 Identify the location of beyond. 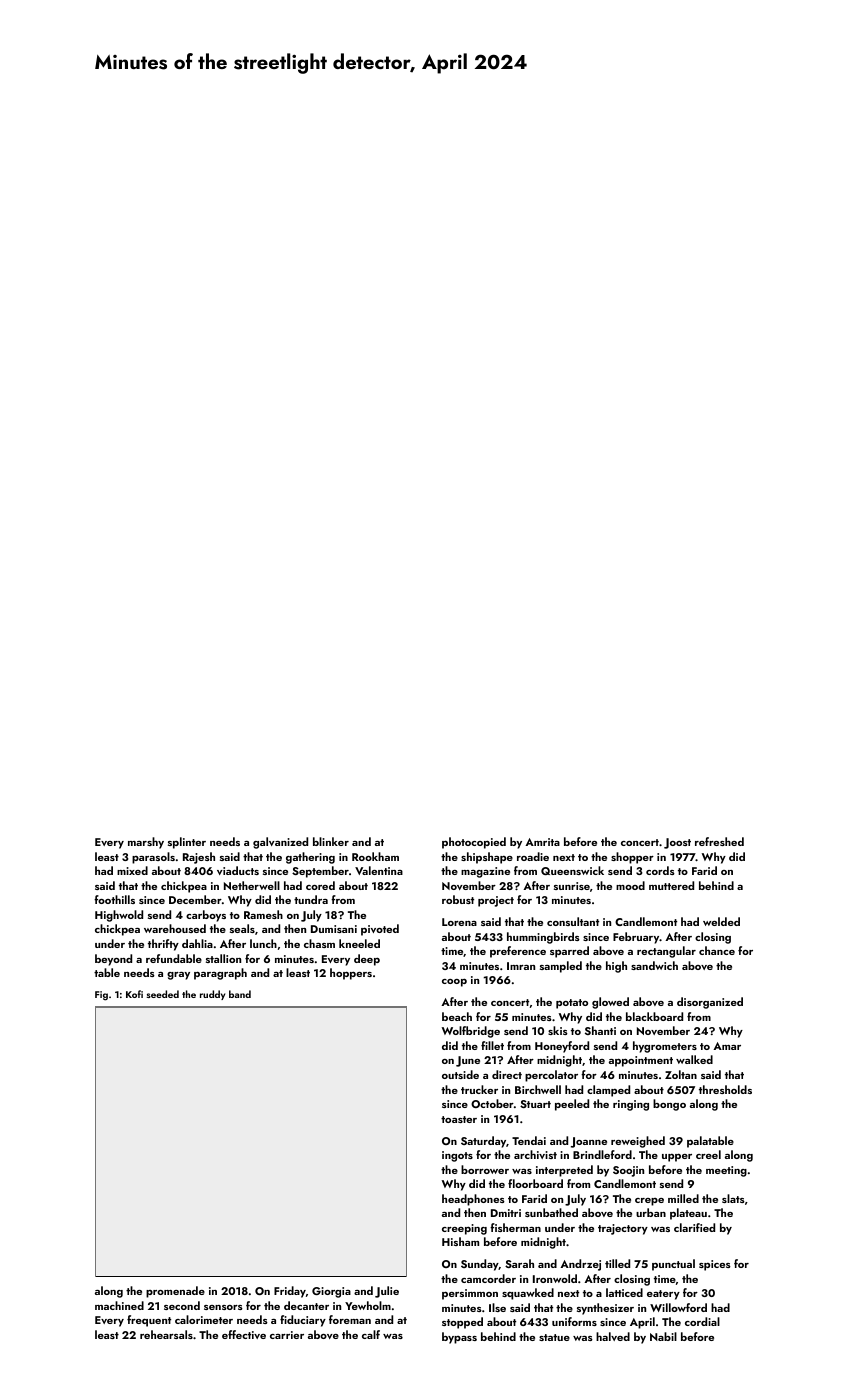
(113, 960).
